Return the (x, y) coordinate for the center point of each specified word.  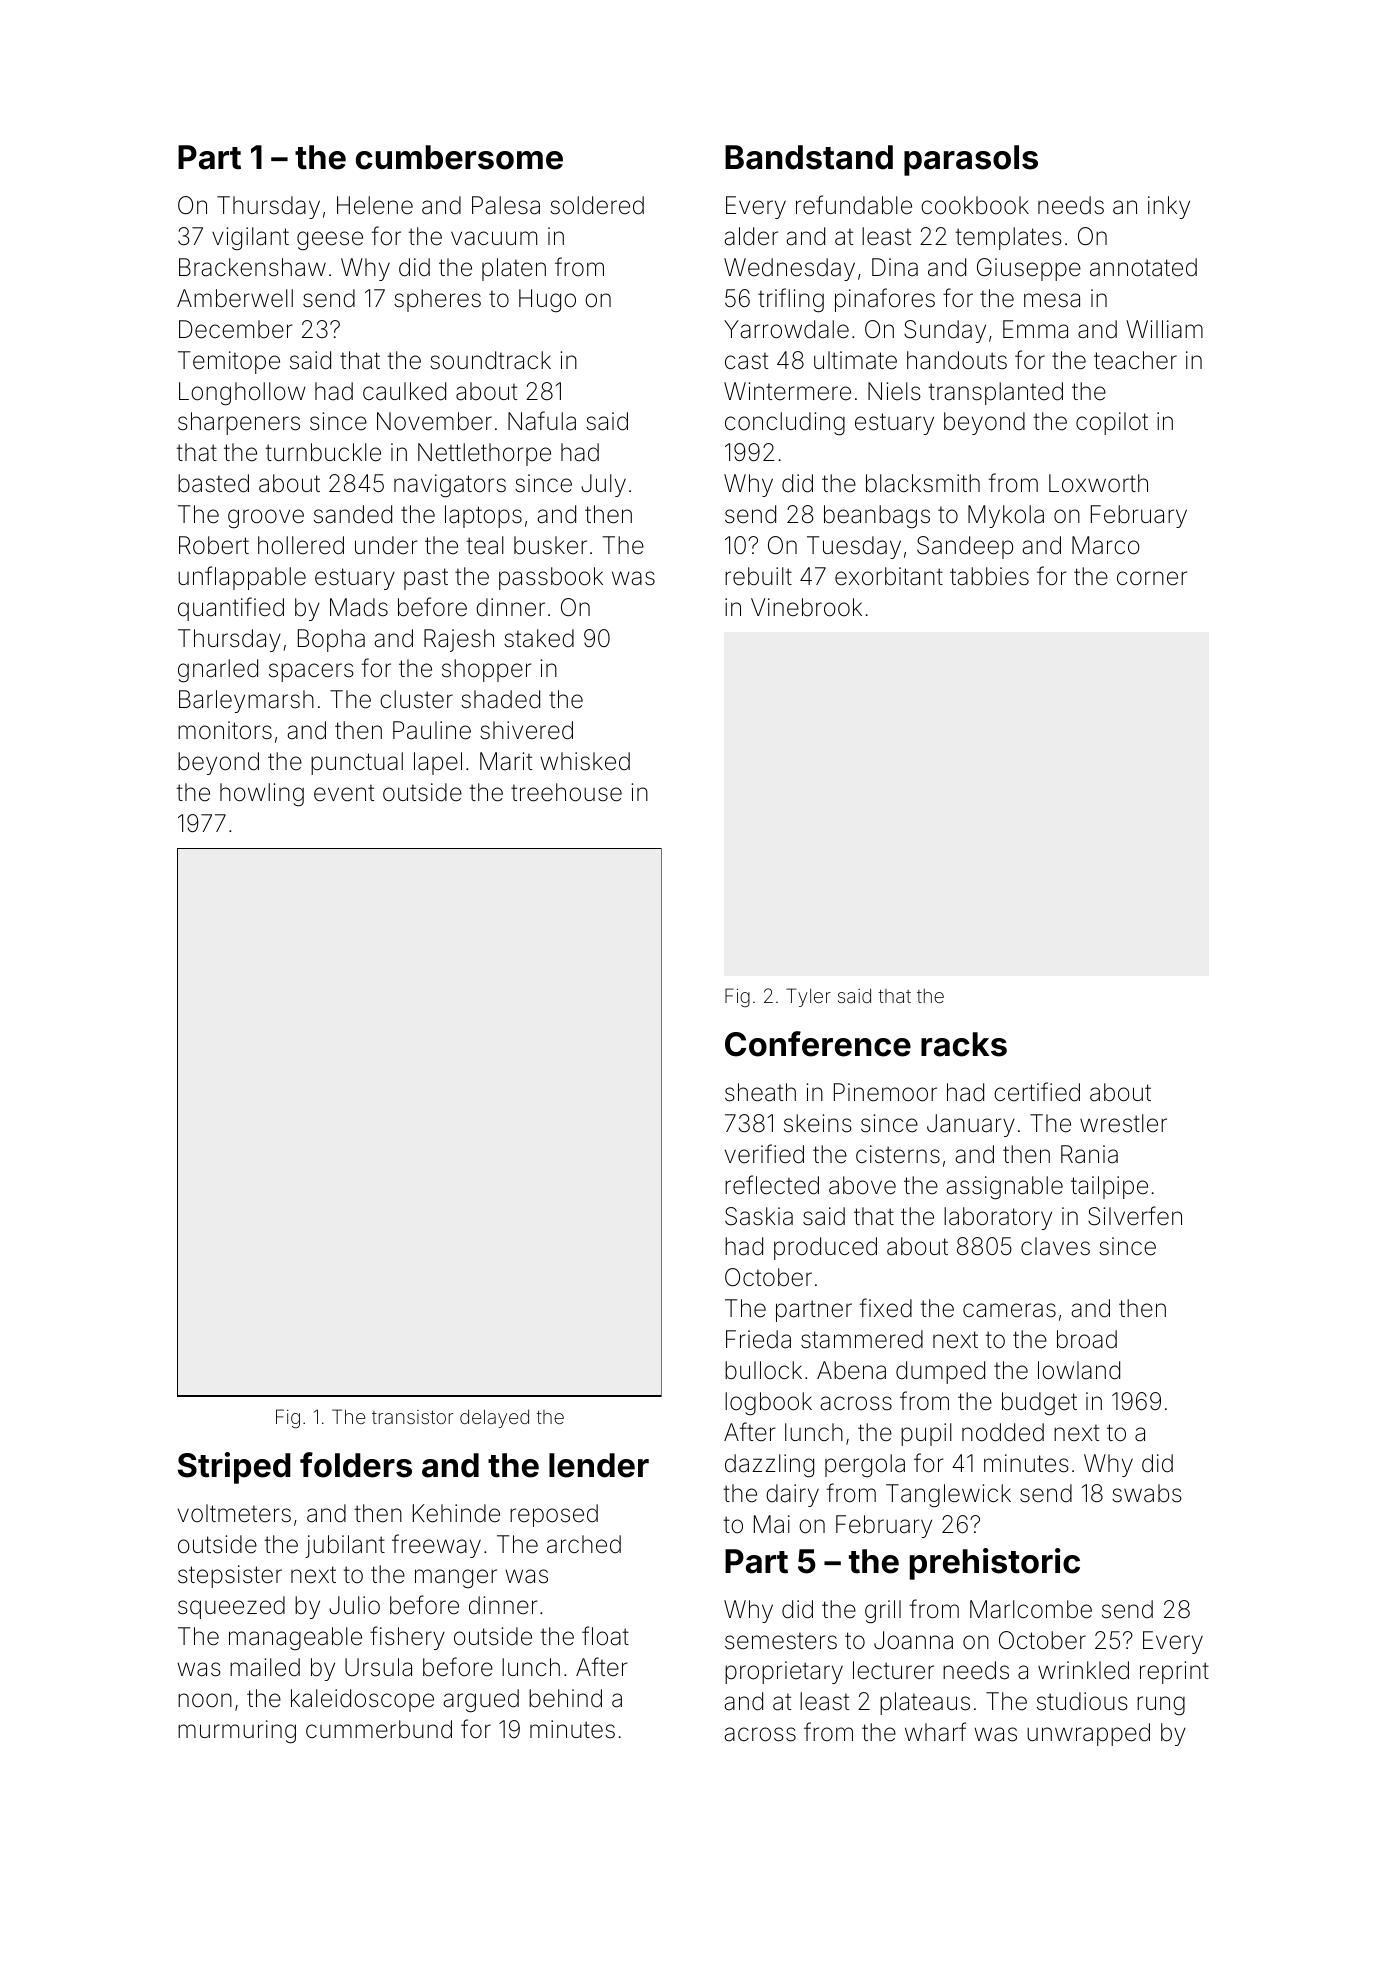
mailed (265, 1667)
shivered (526, 730)
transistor (412, 1417)
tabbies (989, 576)
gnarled (218, 670)
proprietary (784, 1672)
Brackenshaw (252, 267)
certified (1037, 1092)
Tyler (808, 997)
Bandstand (809, 157)
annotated (1143, 267)
